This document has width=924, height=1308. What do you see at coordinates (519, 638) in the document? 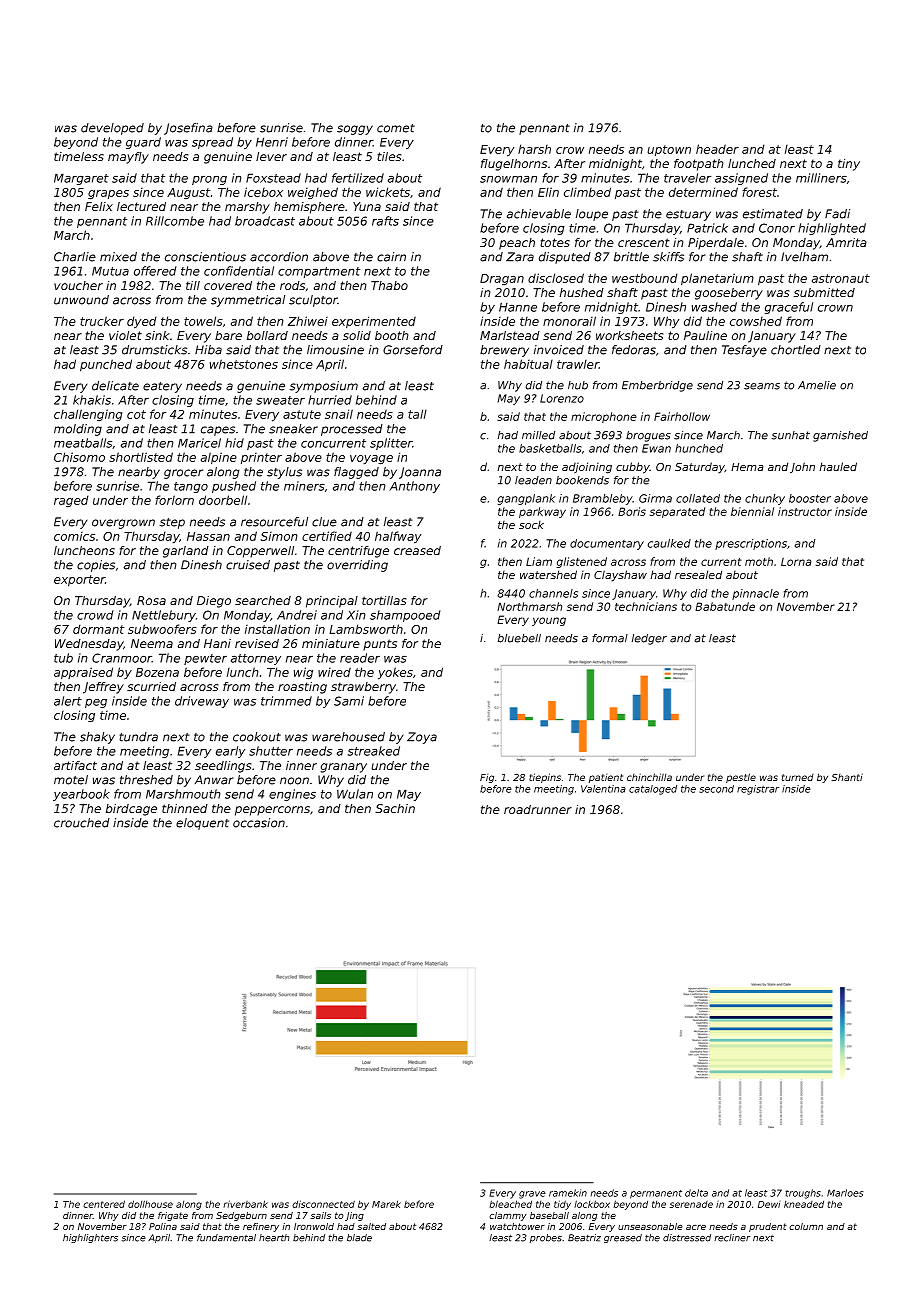
I see `bluebell` at bounding box center [519, 638].
